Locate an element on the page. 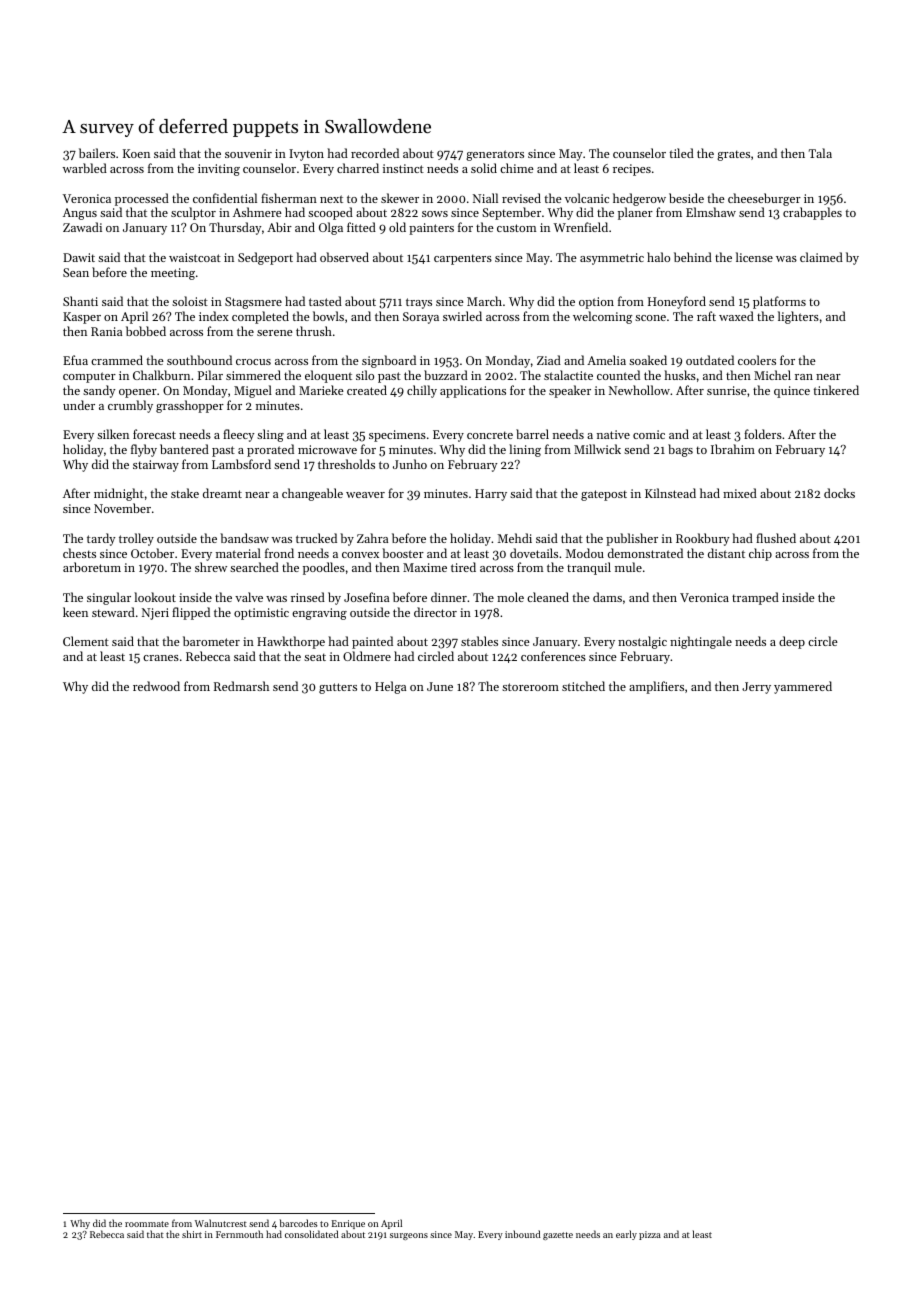 This image has width=924, height=1308. docks is located at coordinates (839, 493).
